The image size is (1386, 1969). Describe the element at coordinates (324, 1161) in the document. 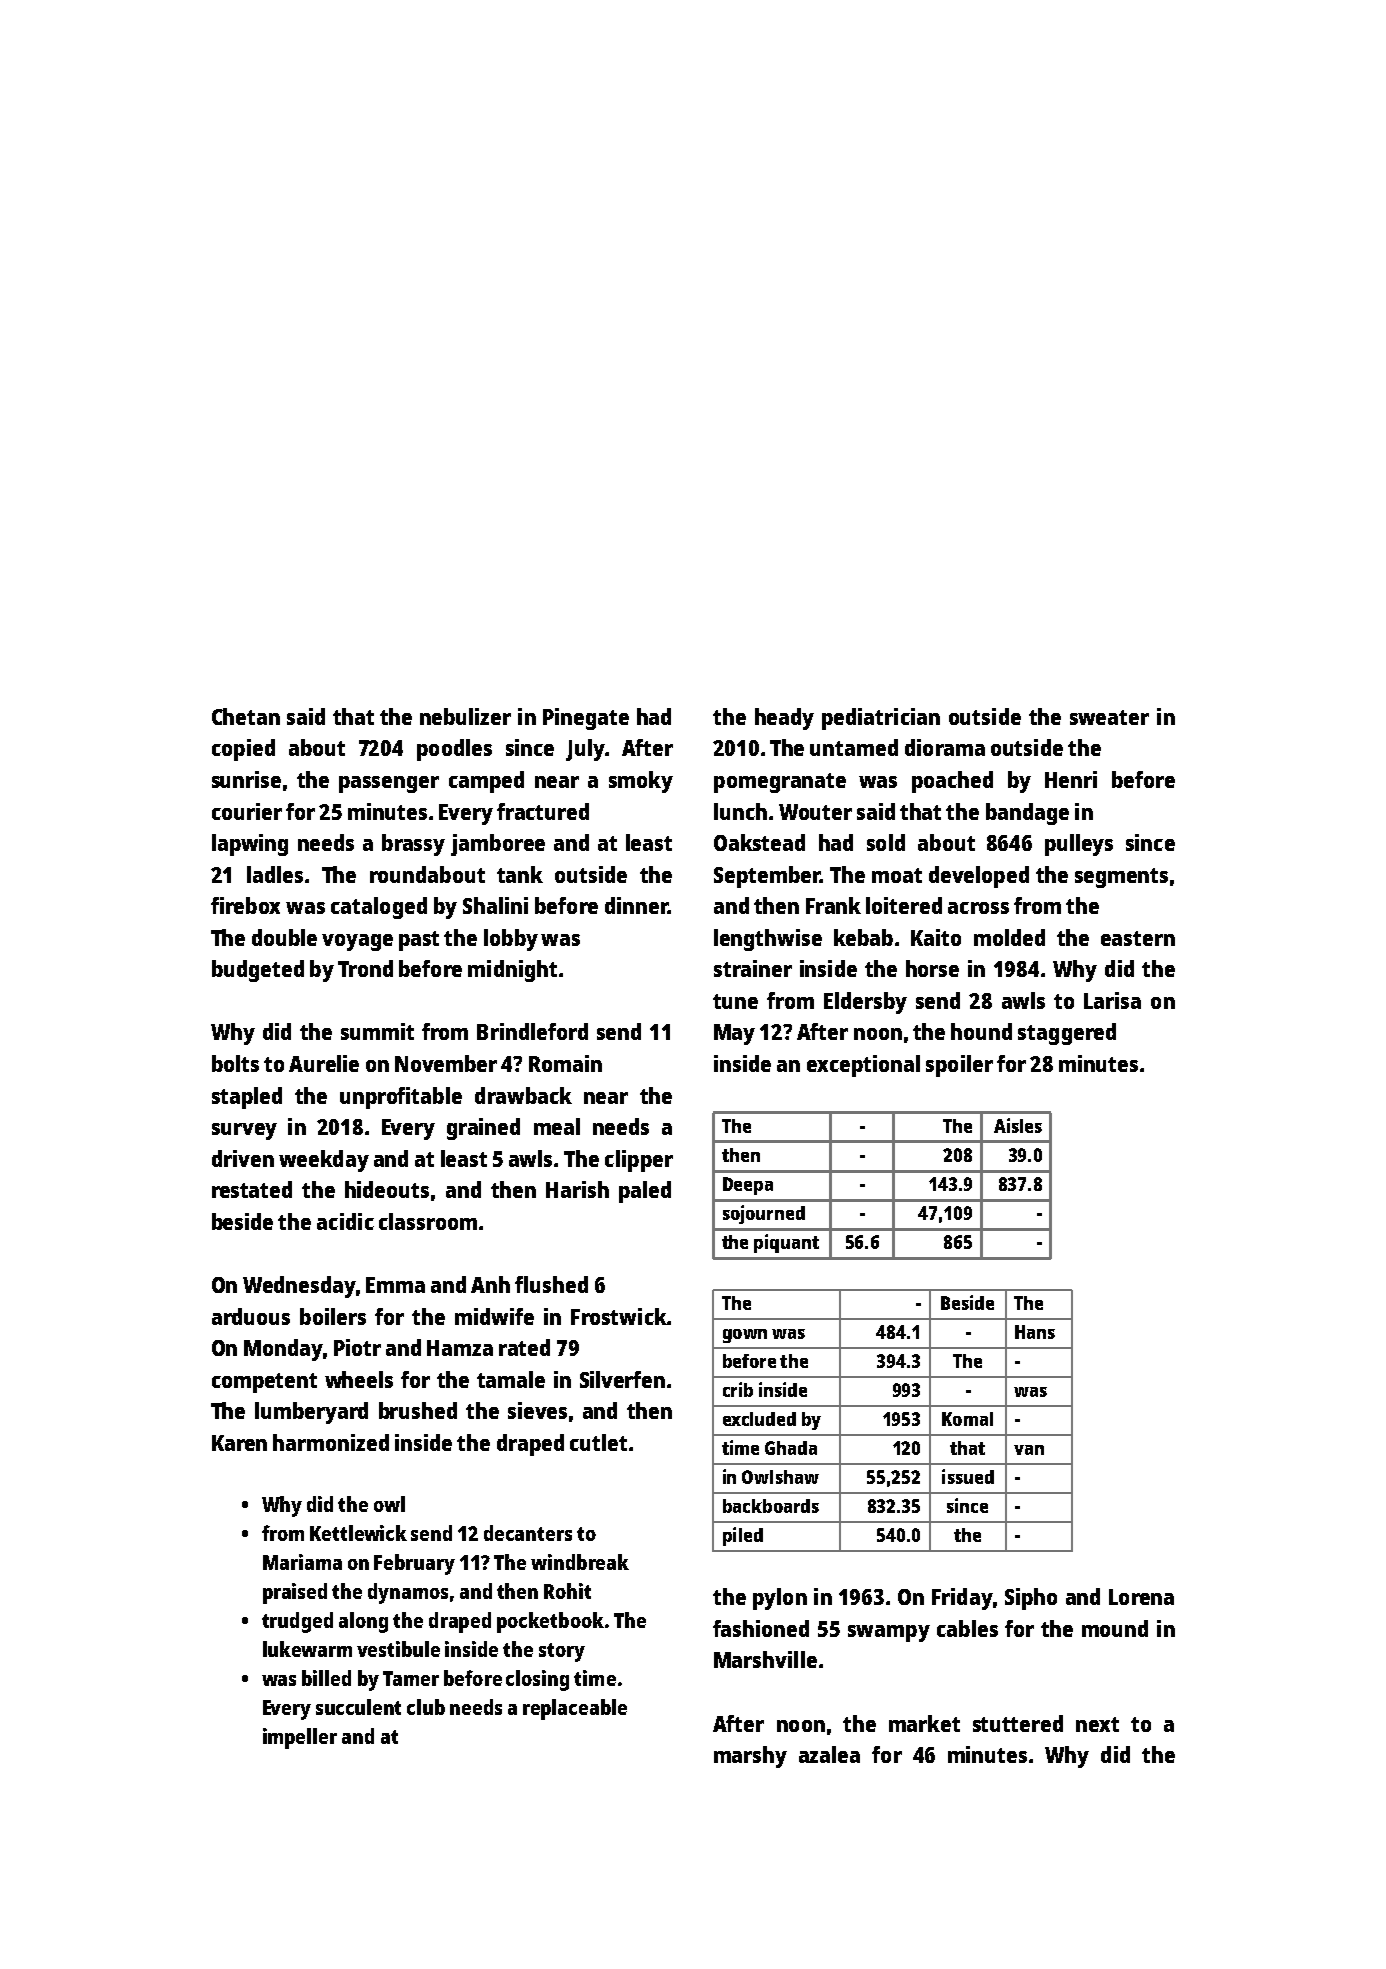

I see `weekday` at that location.
